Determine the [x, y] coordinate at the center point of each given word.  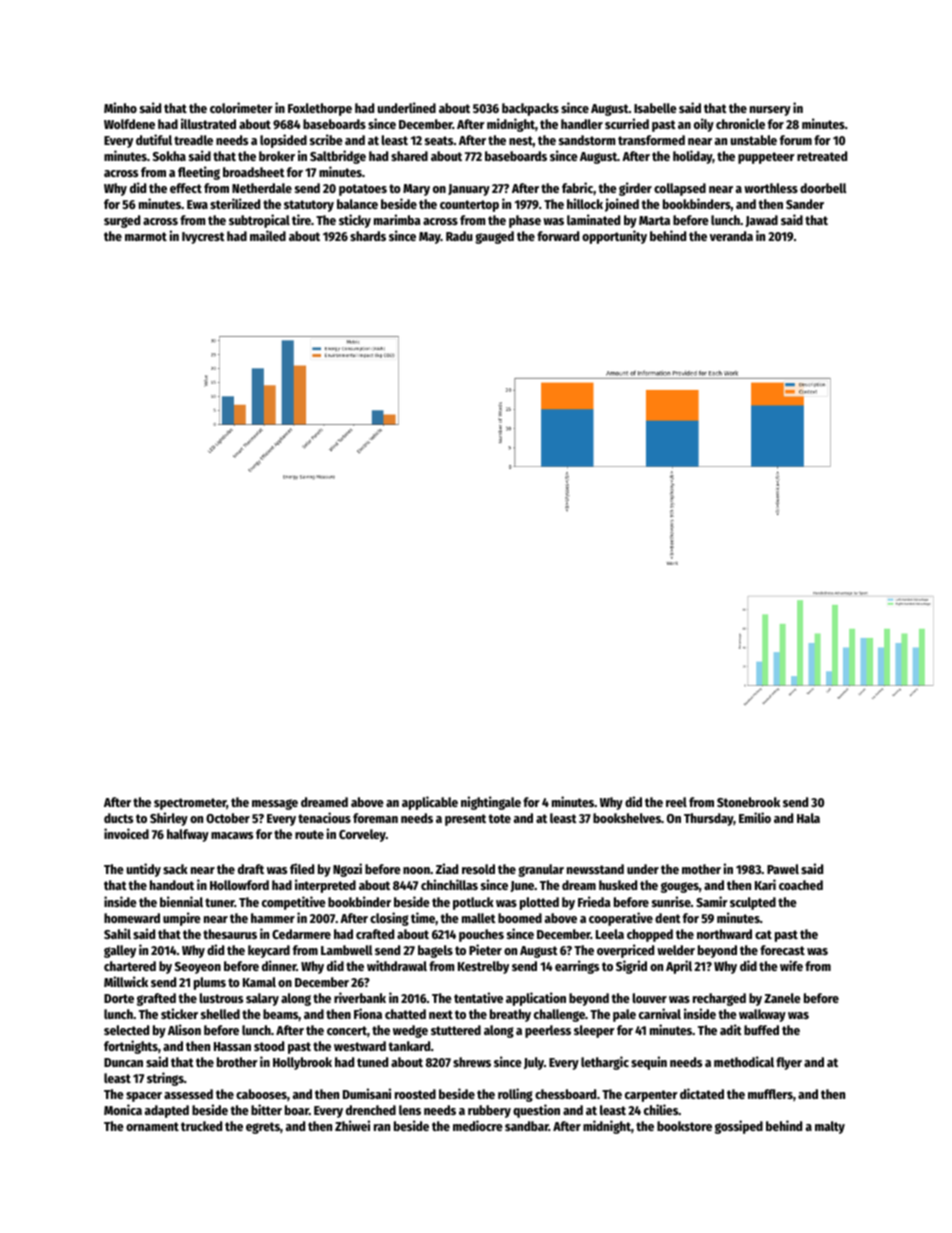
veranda [731, 236]
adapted [167, 1111]
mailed [268, 235]
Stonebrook [748, 802]
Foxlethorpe [320, 109]
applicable [430, 803]
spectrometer [190, 804]
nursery [770, 111]
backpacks [530, 109]
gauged [494, 237]
